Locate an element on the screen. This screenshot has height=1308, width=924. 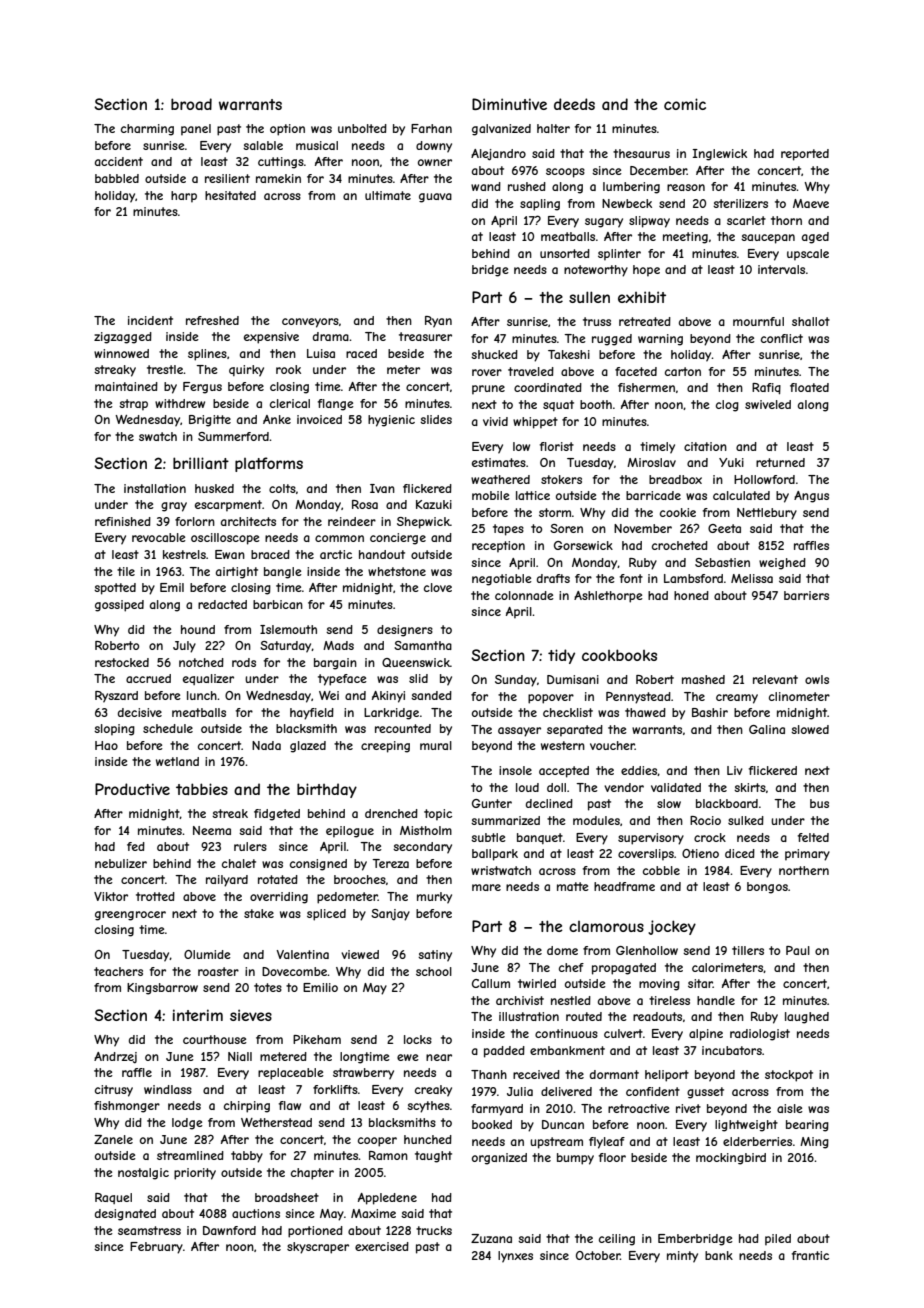
Diminutive is located at coordinates (509, 104).
